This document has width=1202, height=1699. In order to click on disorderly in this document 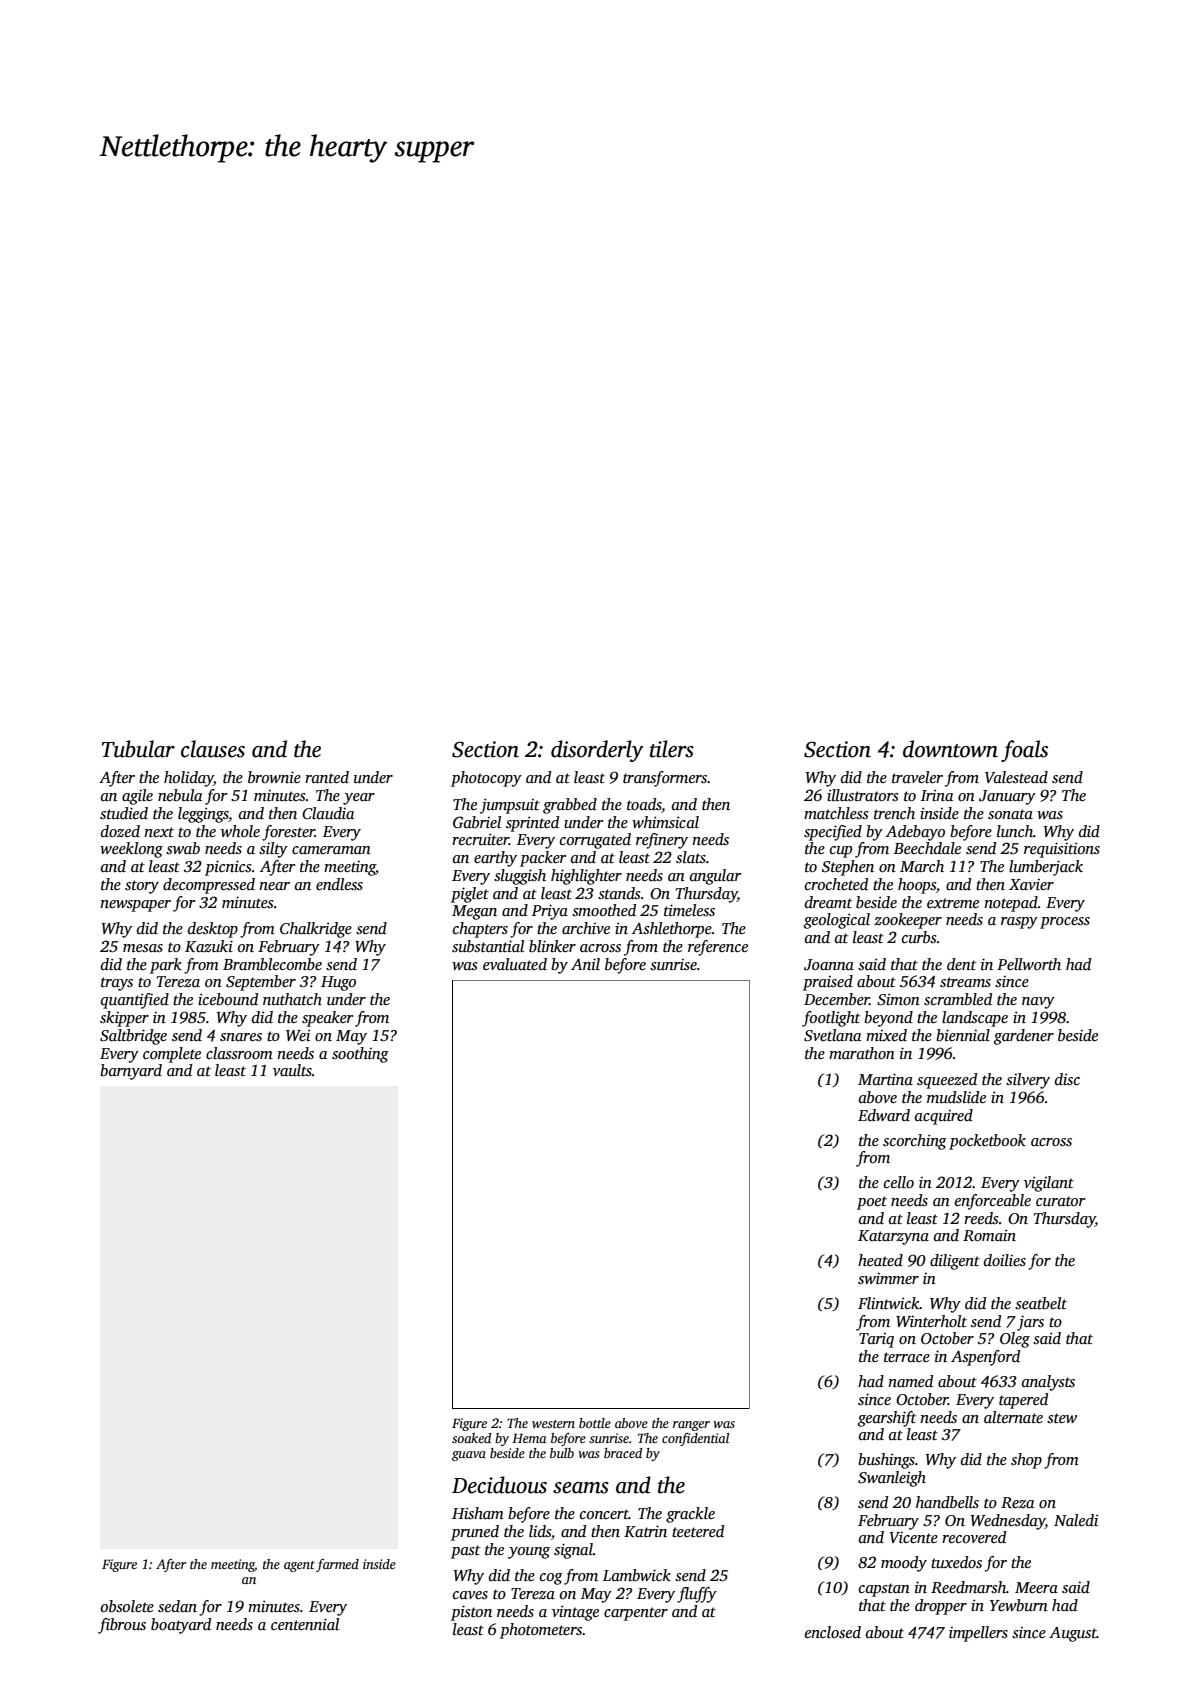, I will do `click(597, 751)`.
